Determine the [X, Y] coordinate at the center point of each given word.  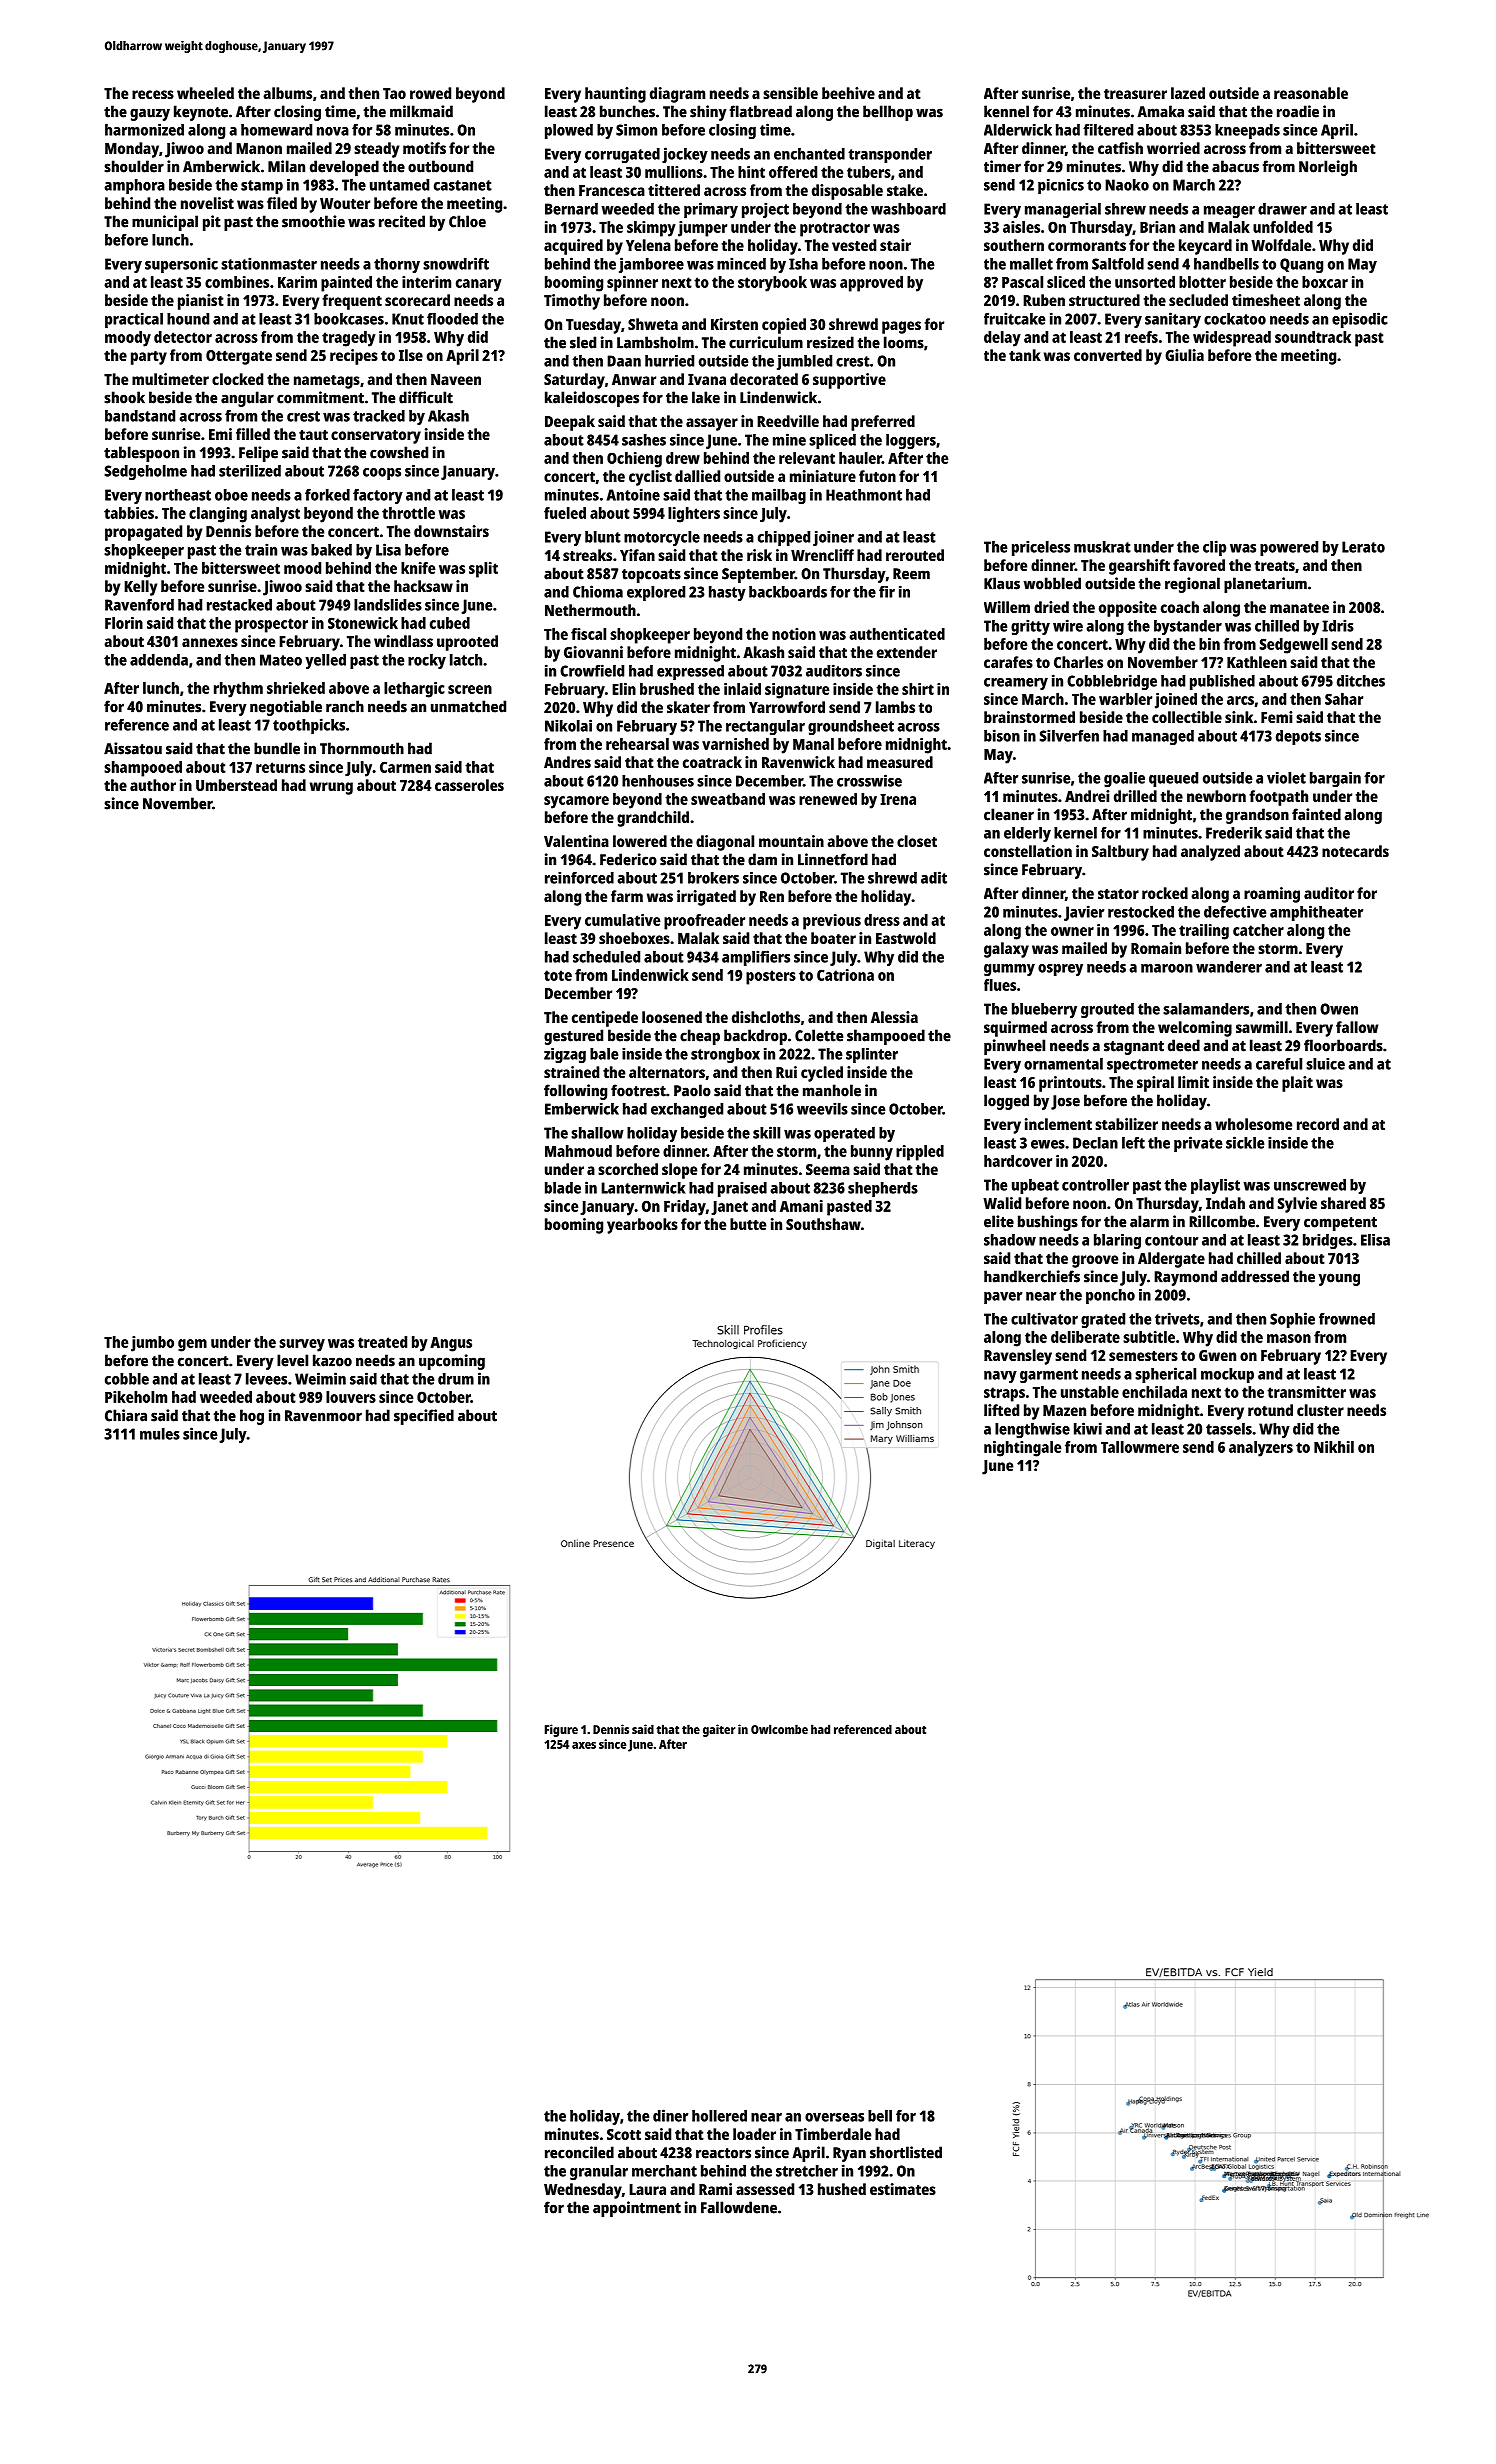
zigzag [565, 1055]
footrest [638, 1090]
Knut [408, 319]
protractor [835, 229]
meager [1229, 212]
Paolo [692, 1090]
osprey [1060, 970]
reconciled [579, 2152]
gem [192, 1345]
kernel [1075, 833]
